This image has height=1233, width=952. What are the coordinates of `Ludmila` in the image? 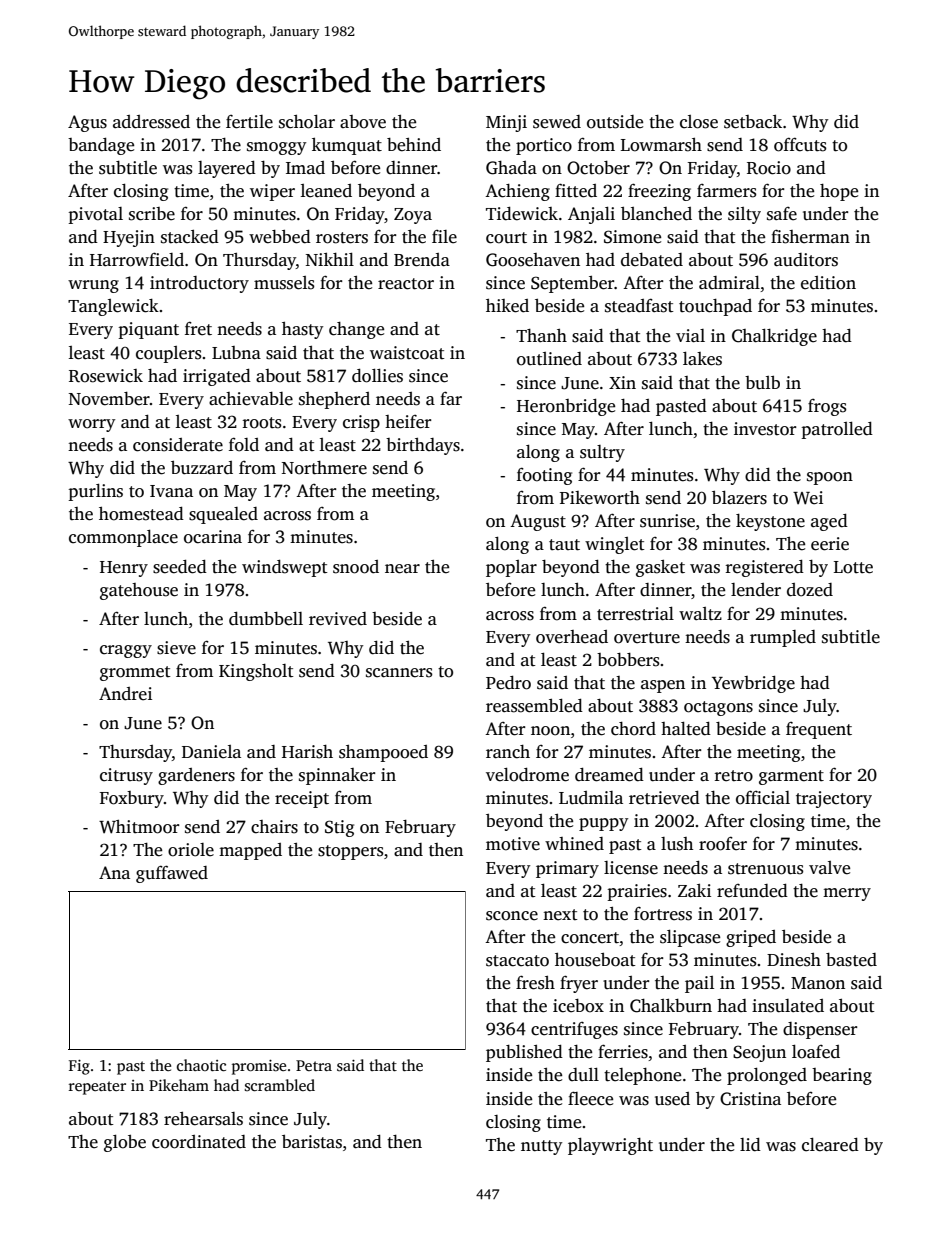 It's located at (591, 798).
